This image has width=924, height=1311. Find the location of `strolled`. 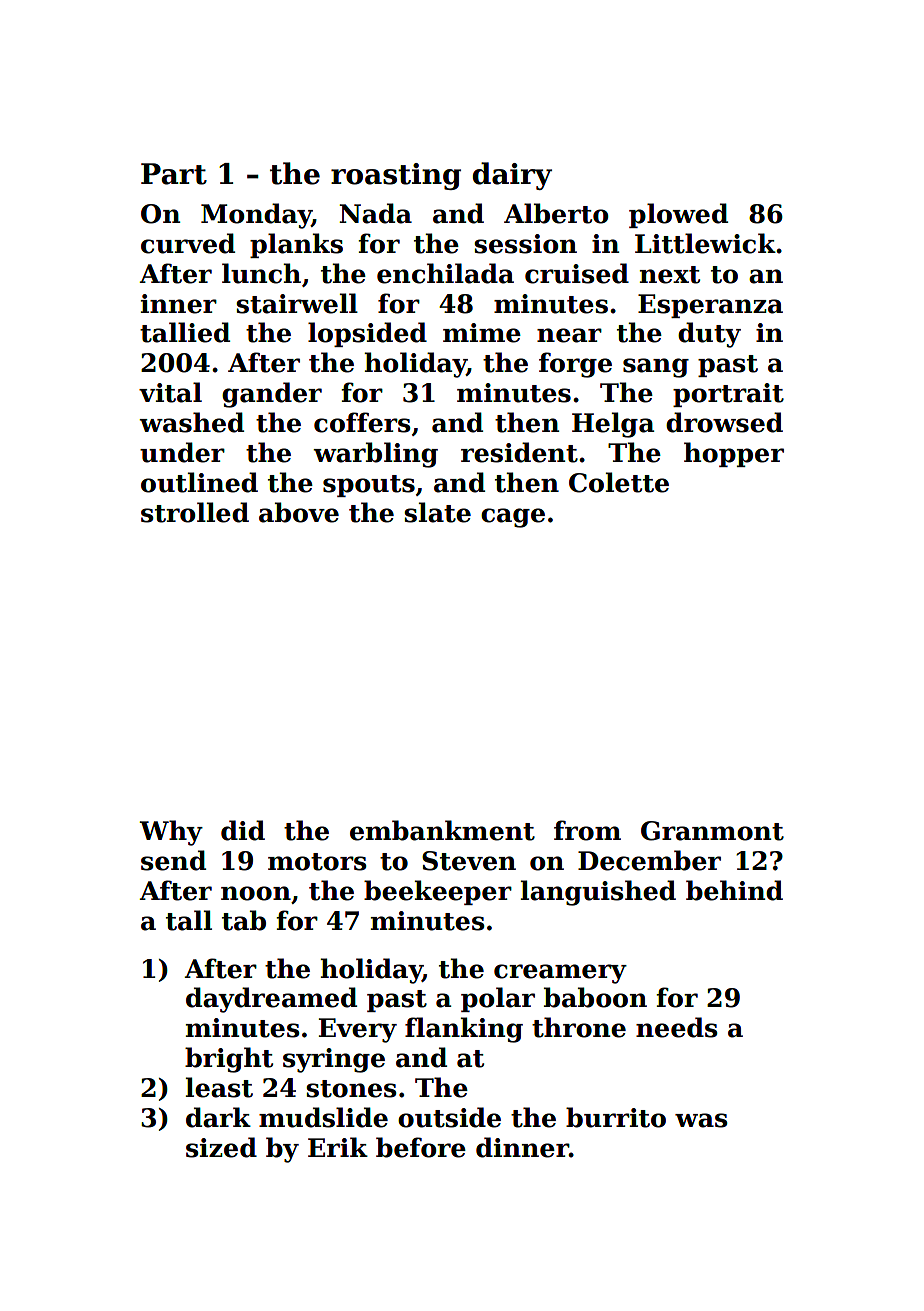

strolled is located at coordinates (195, 512).
